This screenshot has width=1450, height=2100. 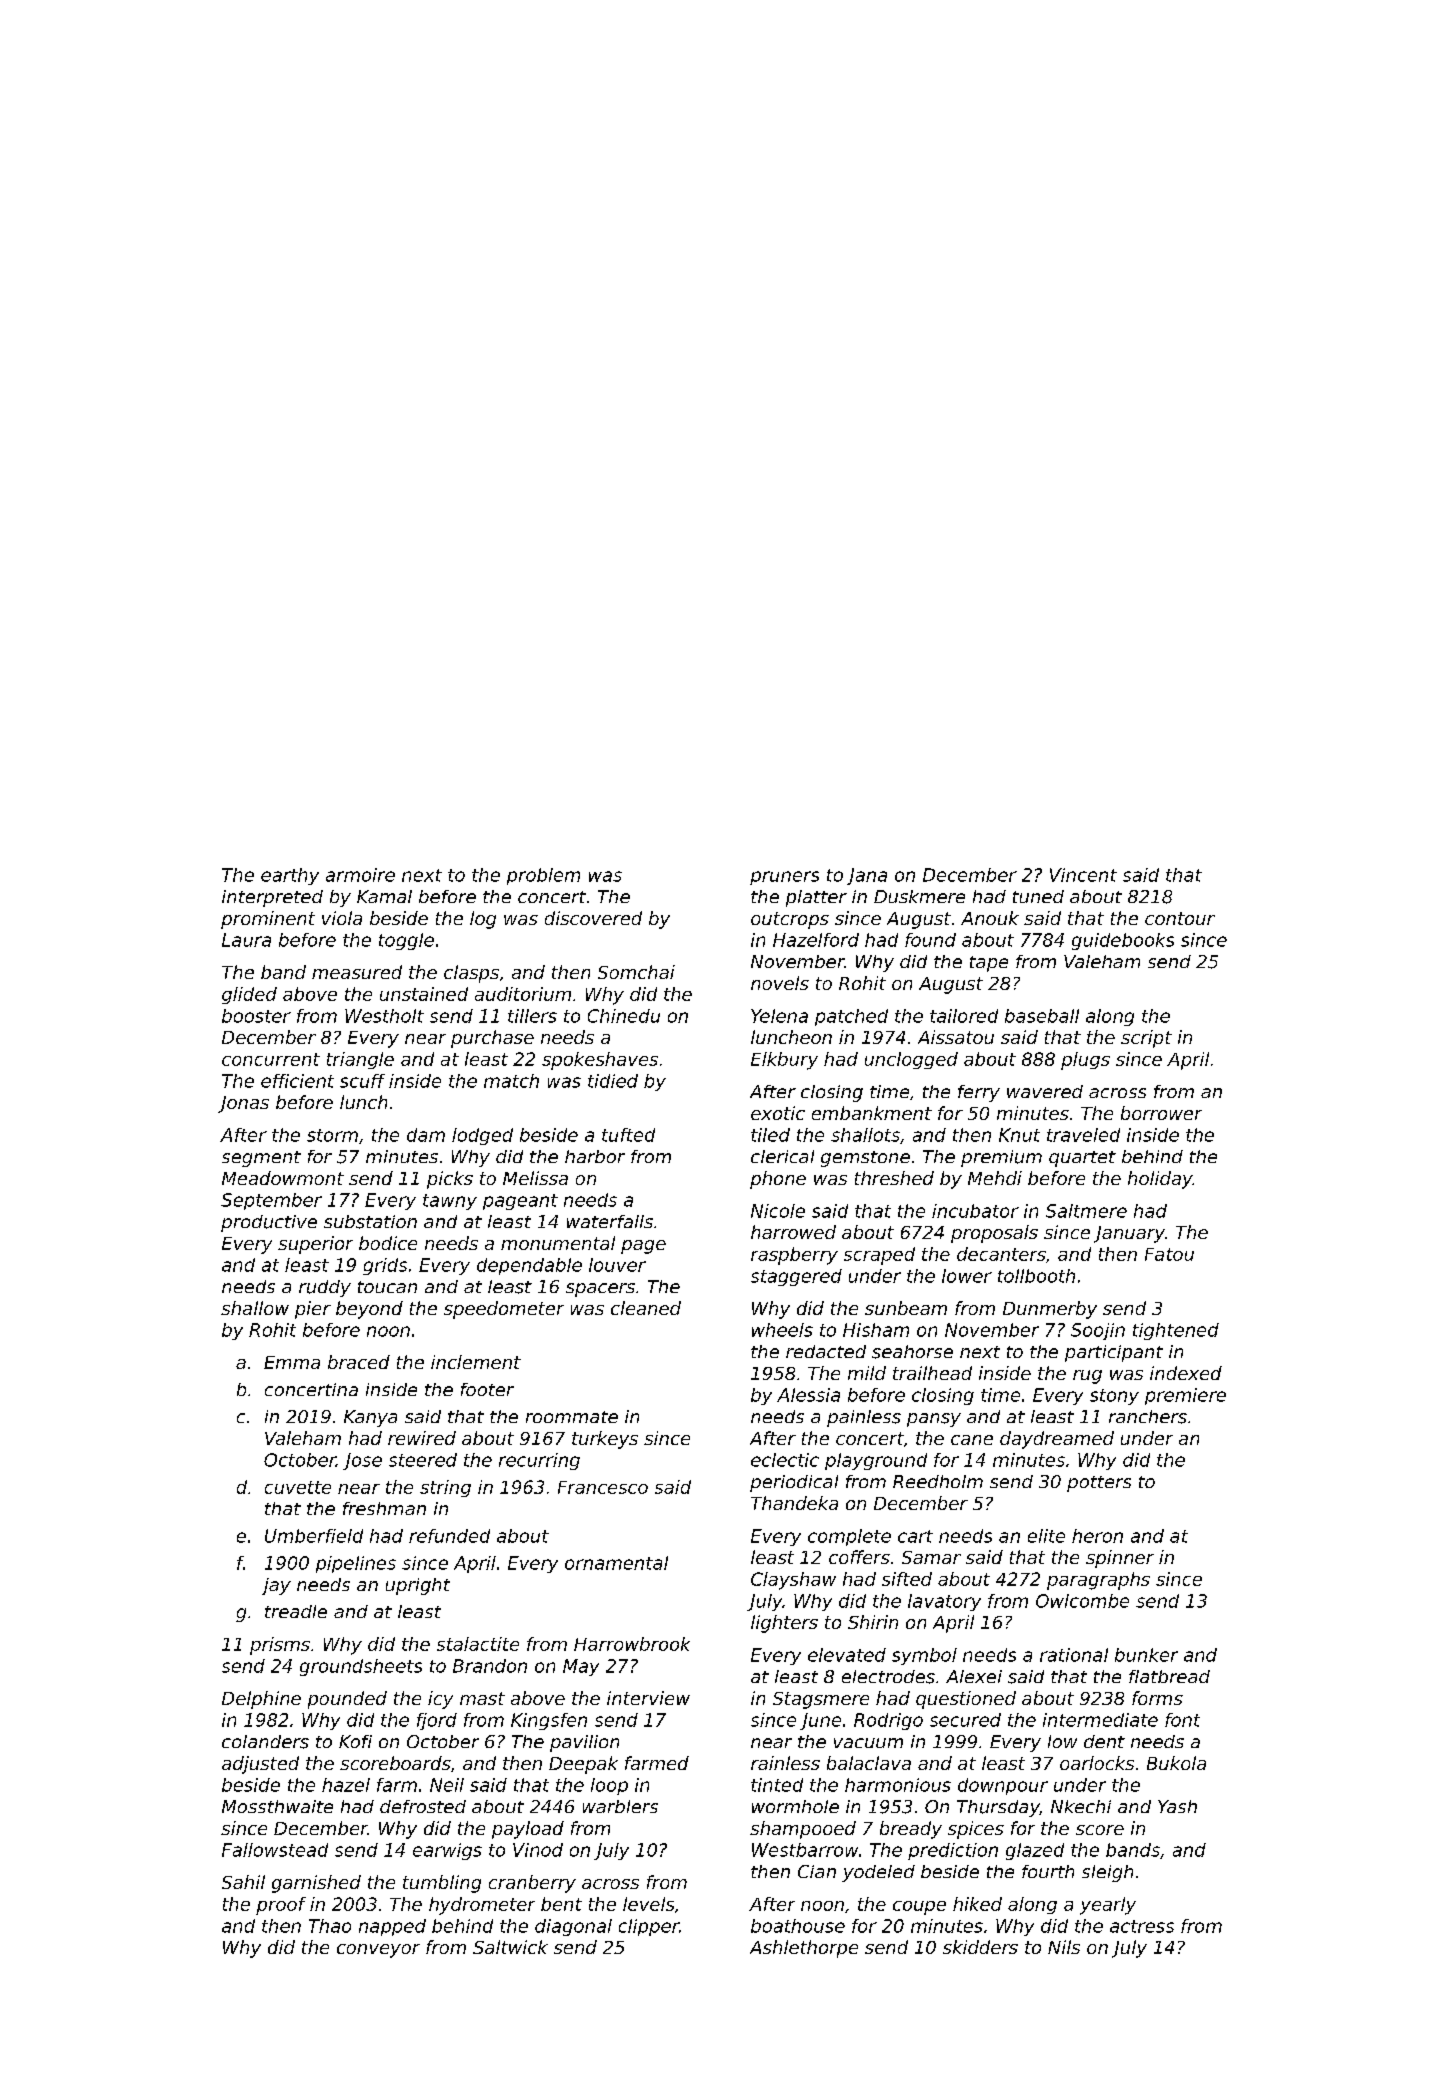 What do you see at coordinates (1064, 1947) in the screenshot?
I see `Nils` at bounding box center [1064, 1947].
